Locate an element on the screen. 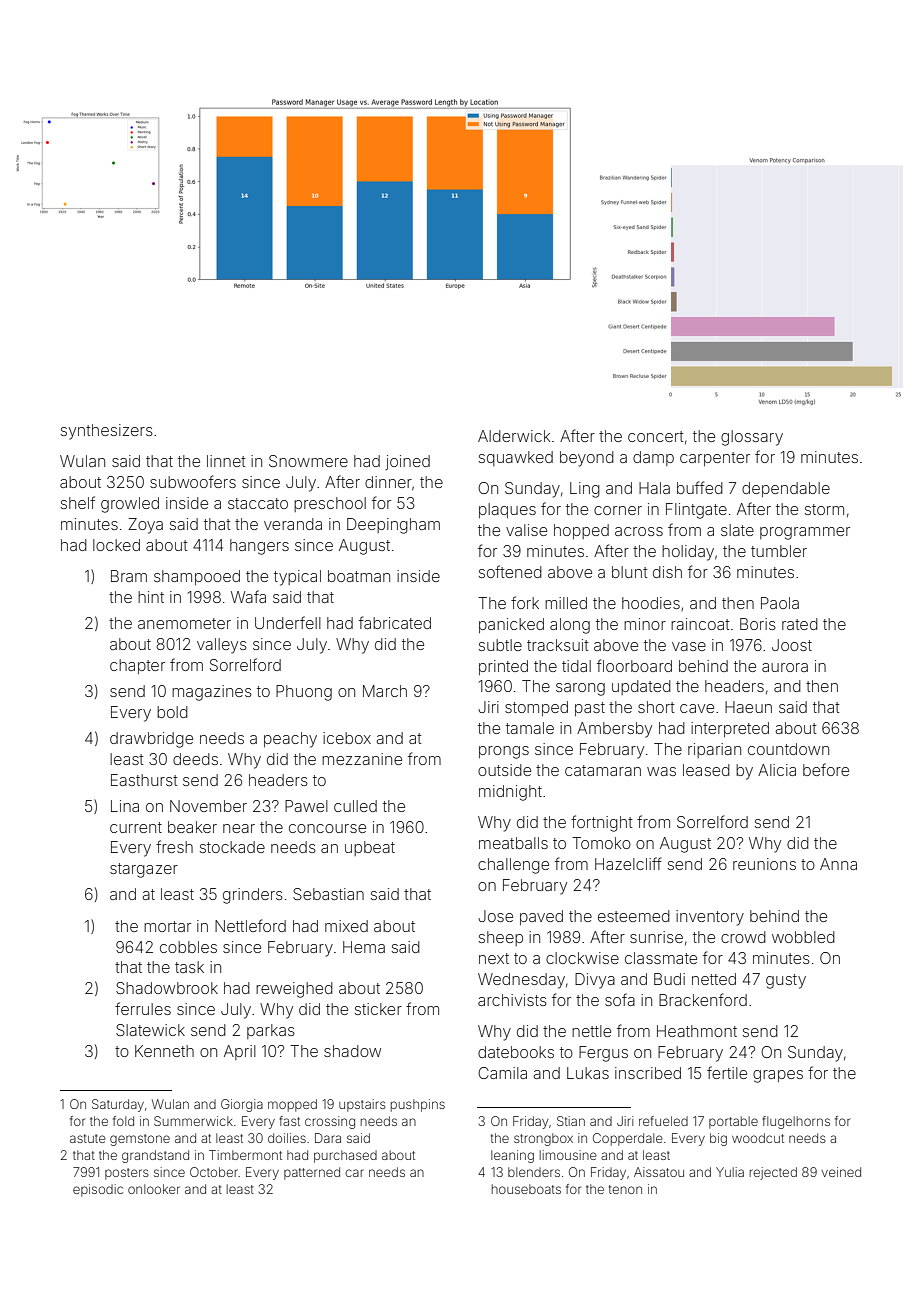 The image size is (924, 1308). synthesizers is located at coordinates (107, 432).
